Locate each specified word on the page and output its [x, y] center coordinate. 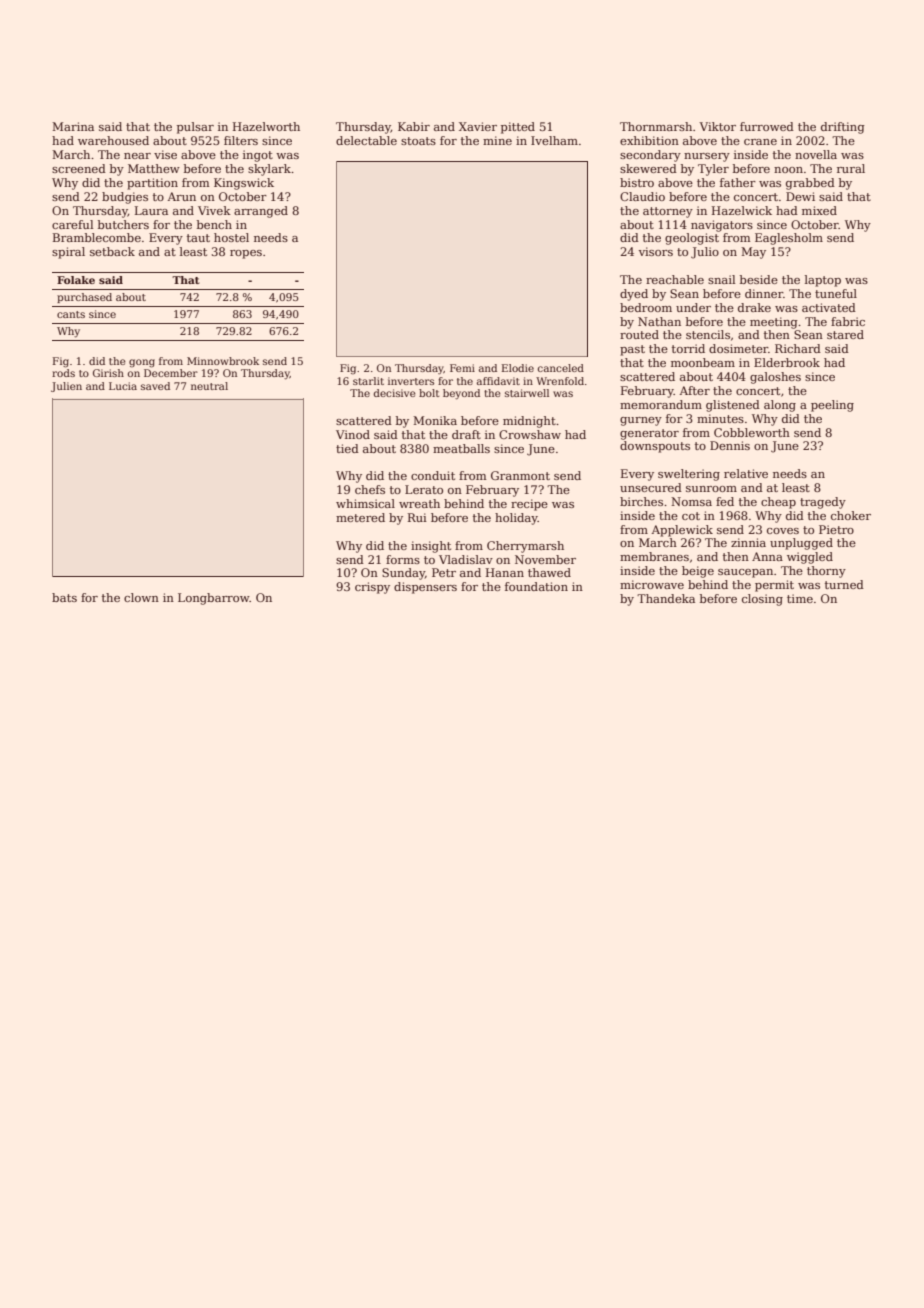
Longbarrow [214, 599]
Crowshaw [530, 434]
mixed [819, 210]
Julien [66, 387]
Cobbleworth [752, 432]
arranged [261, 212]
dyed [634, 295]
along [780, 406]
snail [721, 279]
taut [198, 238]
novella [816, 154]
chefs [370, 489]
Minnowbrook [223, 361]
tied [347, 448]
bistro [637, 182]
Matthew [154, 168]
